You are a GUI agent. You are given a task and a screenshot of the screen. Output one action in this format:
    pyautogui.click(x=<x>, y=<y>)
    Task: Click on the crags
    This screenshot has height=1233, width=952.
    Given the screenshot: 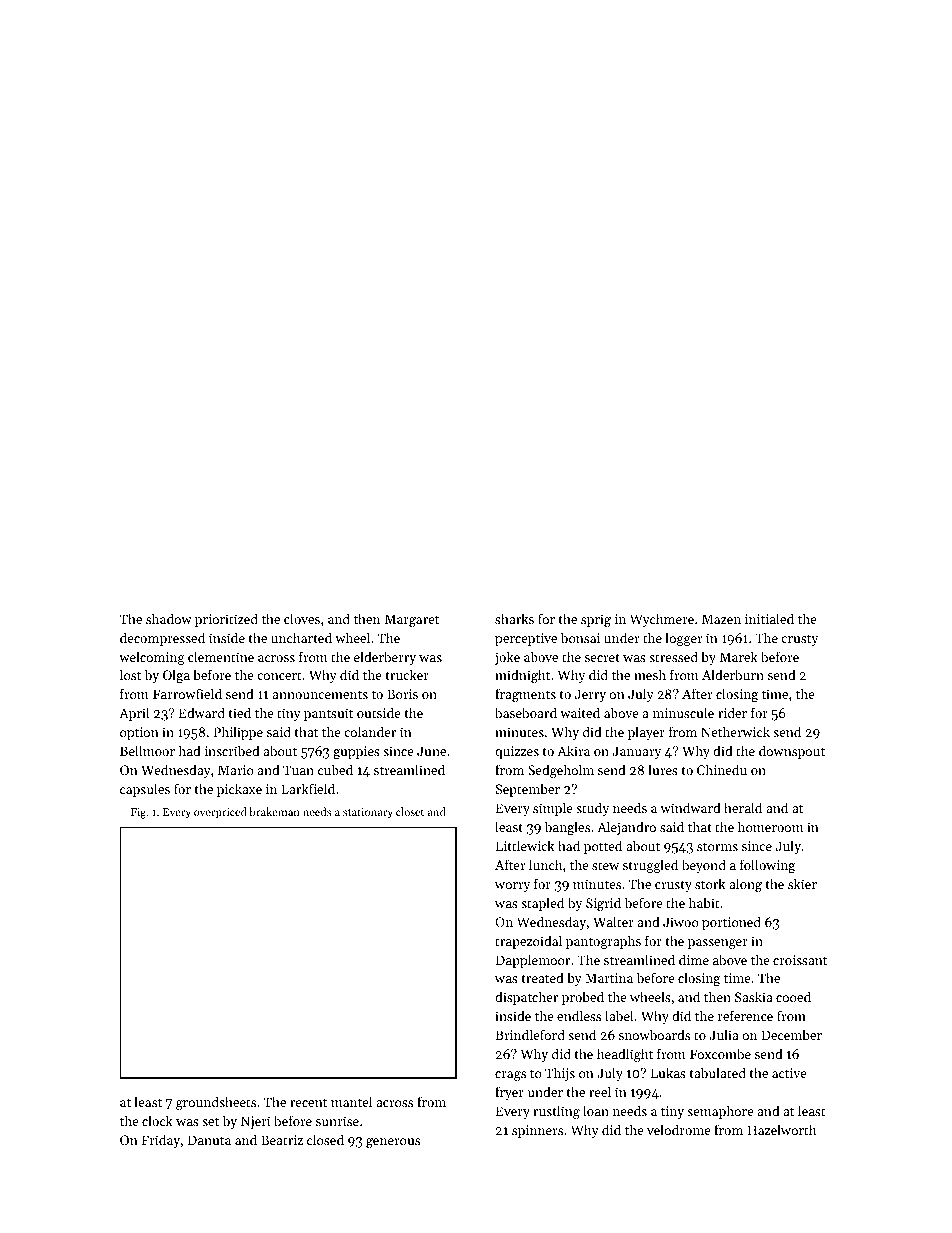 What is the action you would take?
    pyautogui.click(x=510, y=1076)
